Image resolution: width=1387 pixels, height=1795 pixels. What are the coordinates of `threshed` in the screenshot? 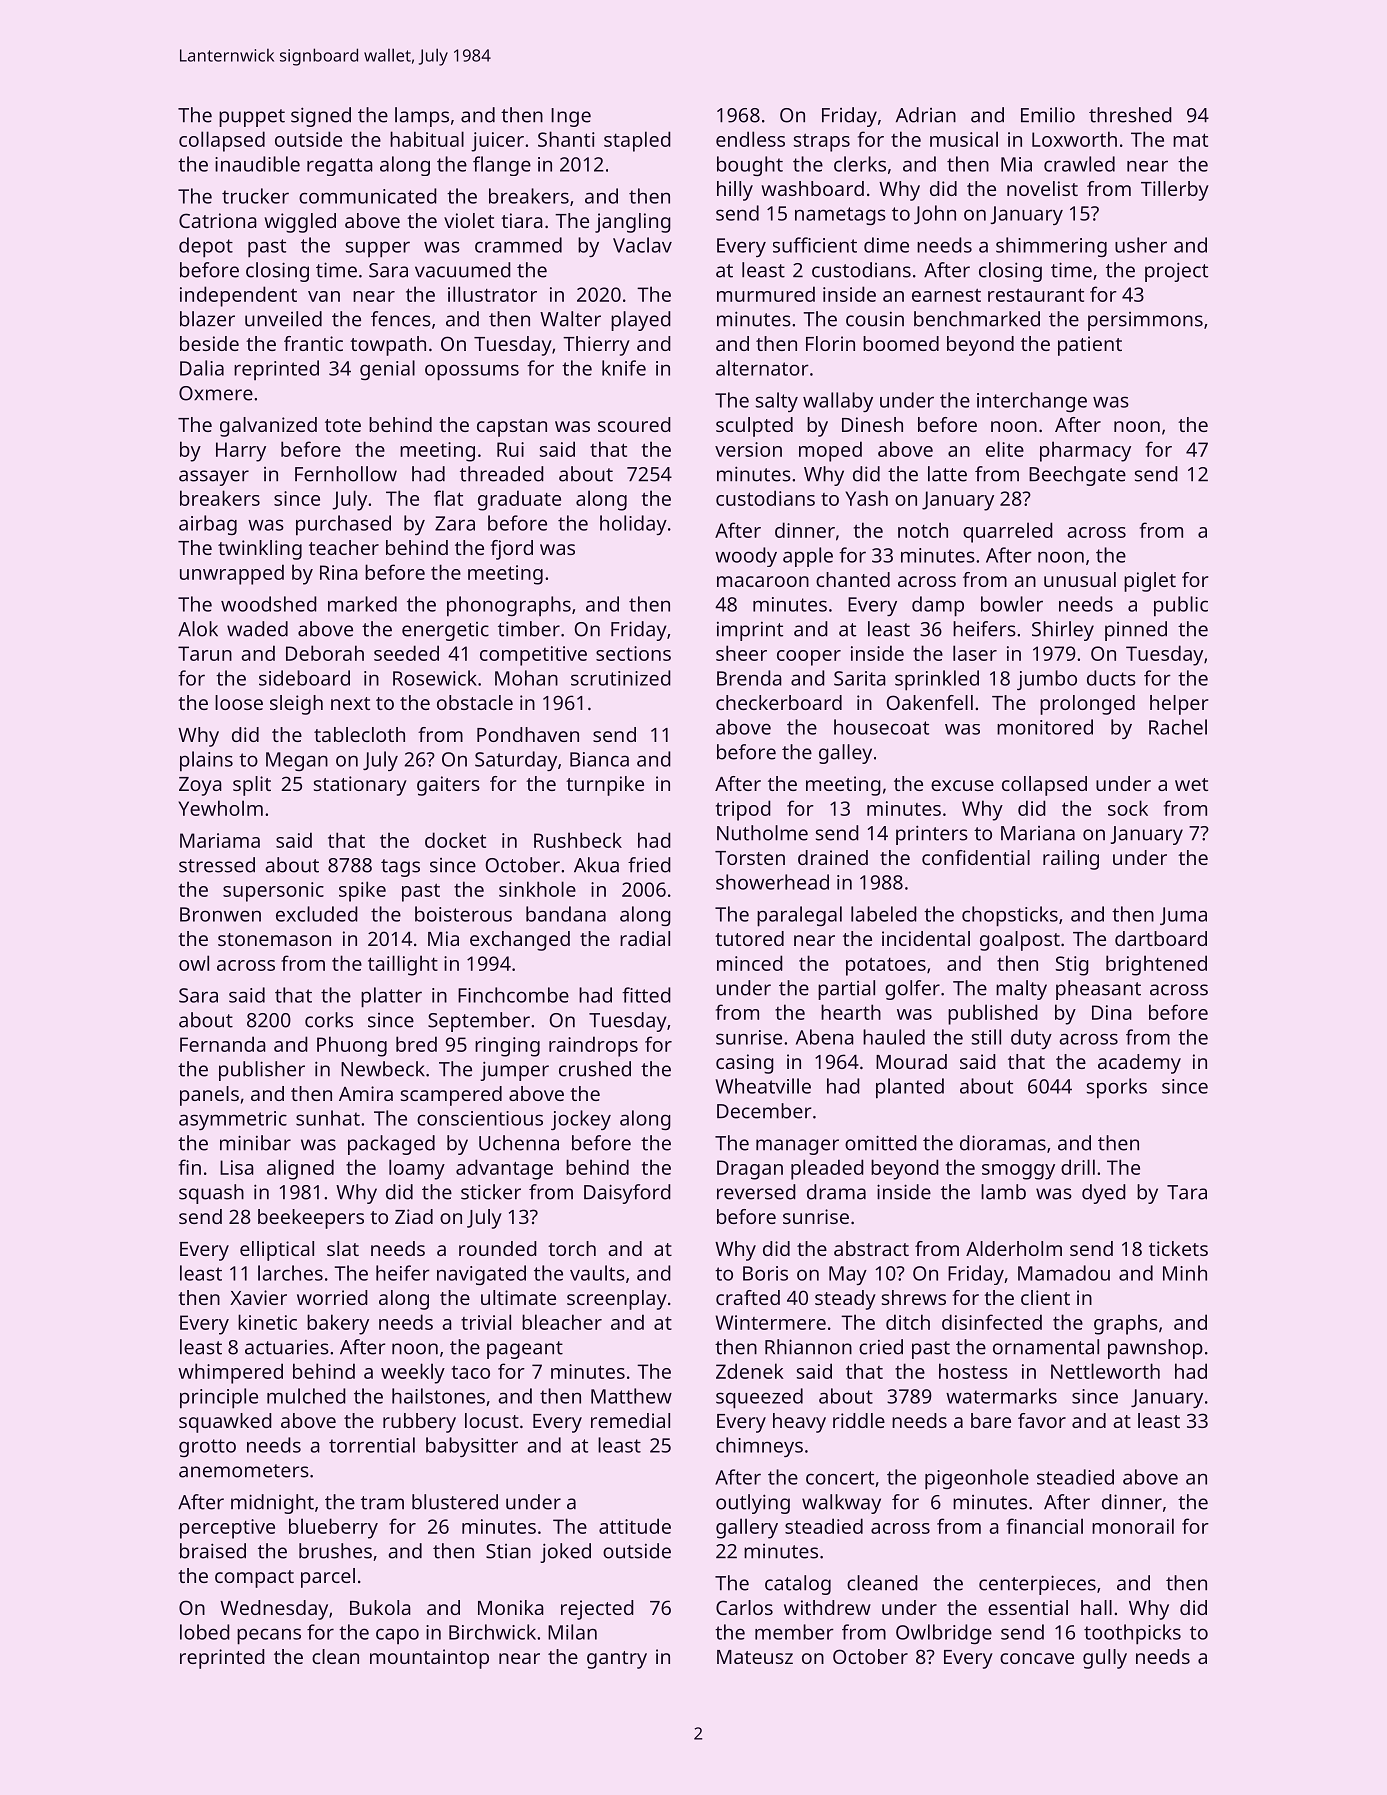 It's located at (1130, 115).
